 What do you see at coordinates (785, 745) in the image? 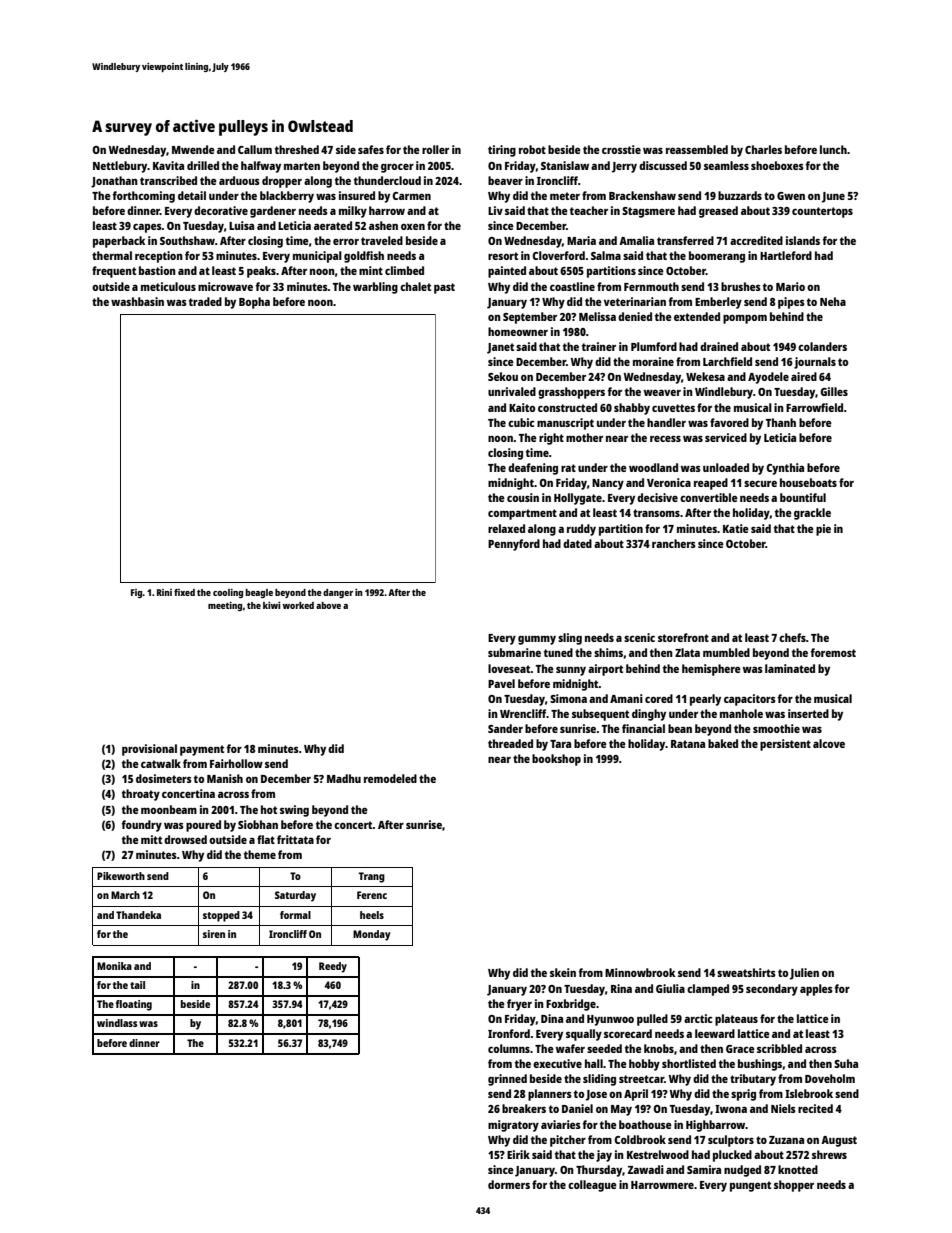
I see `persistent` at bounding box center [785, 745].
